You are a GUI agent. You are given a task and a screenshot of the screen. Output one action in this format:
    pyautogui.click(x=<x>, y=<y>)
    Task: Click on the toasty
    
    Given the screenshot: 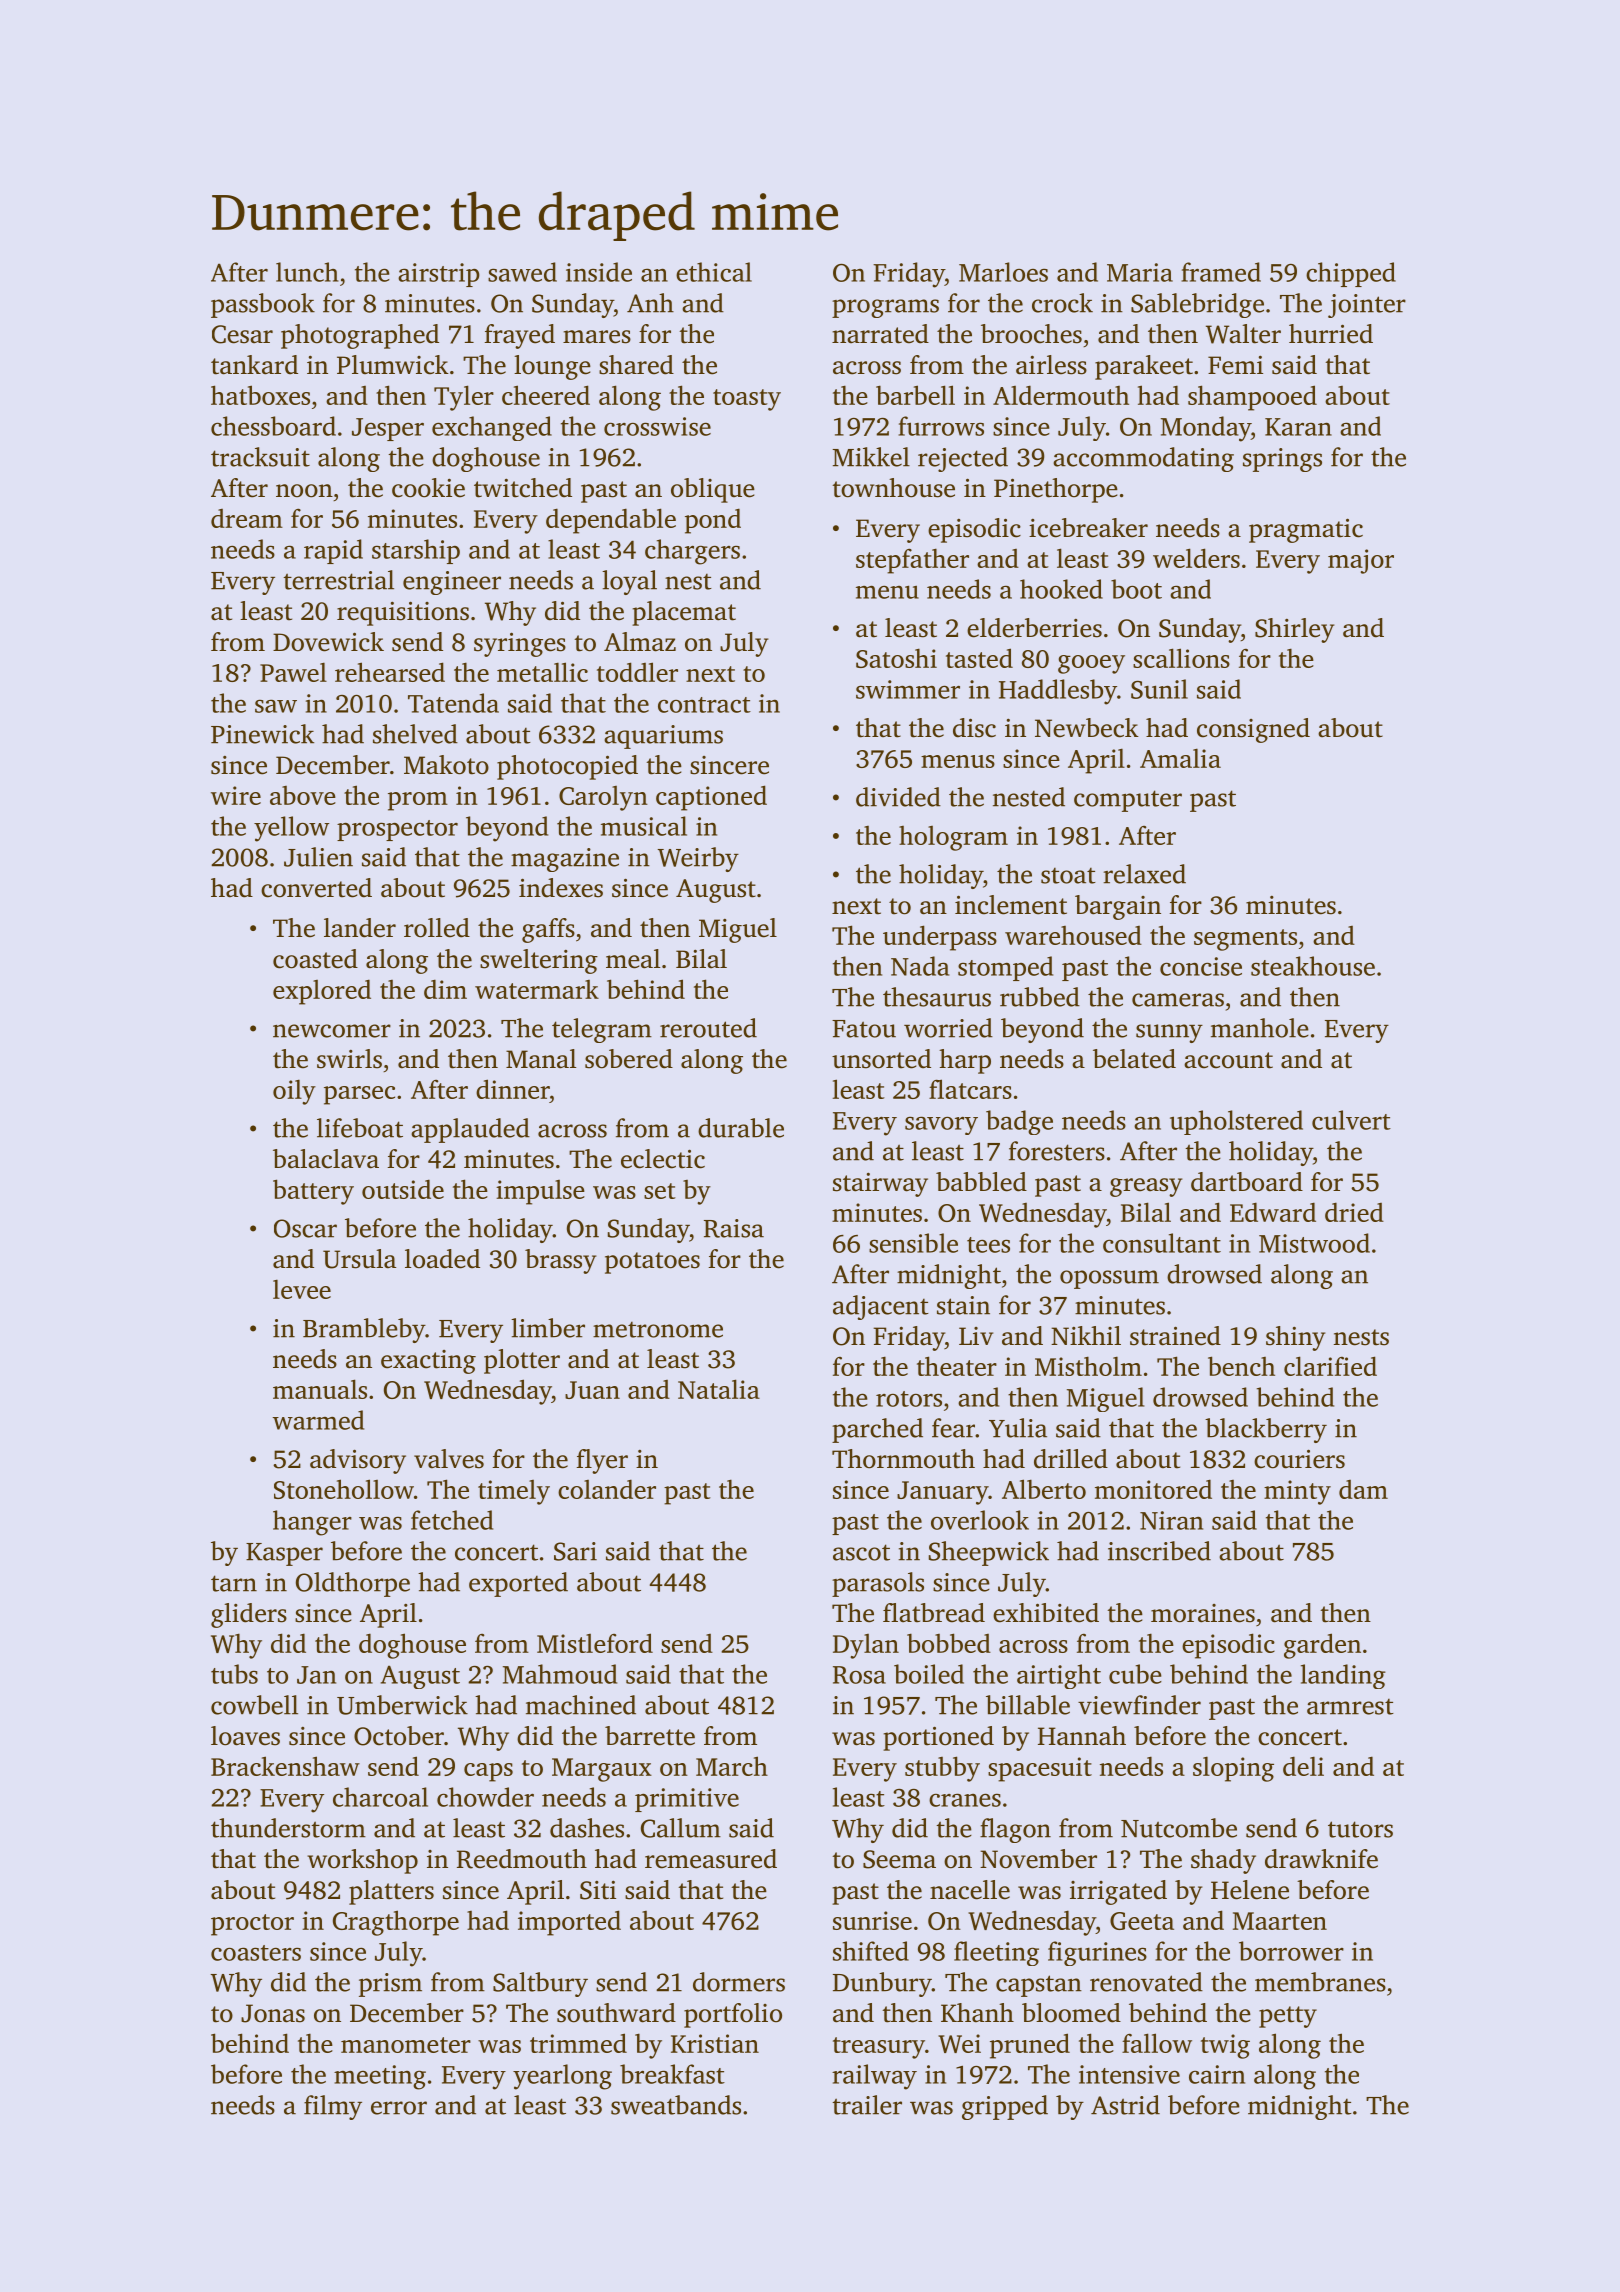 What is the action you would take?
    pyautogui.click(x=747, y=400)
